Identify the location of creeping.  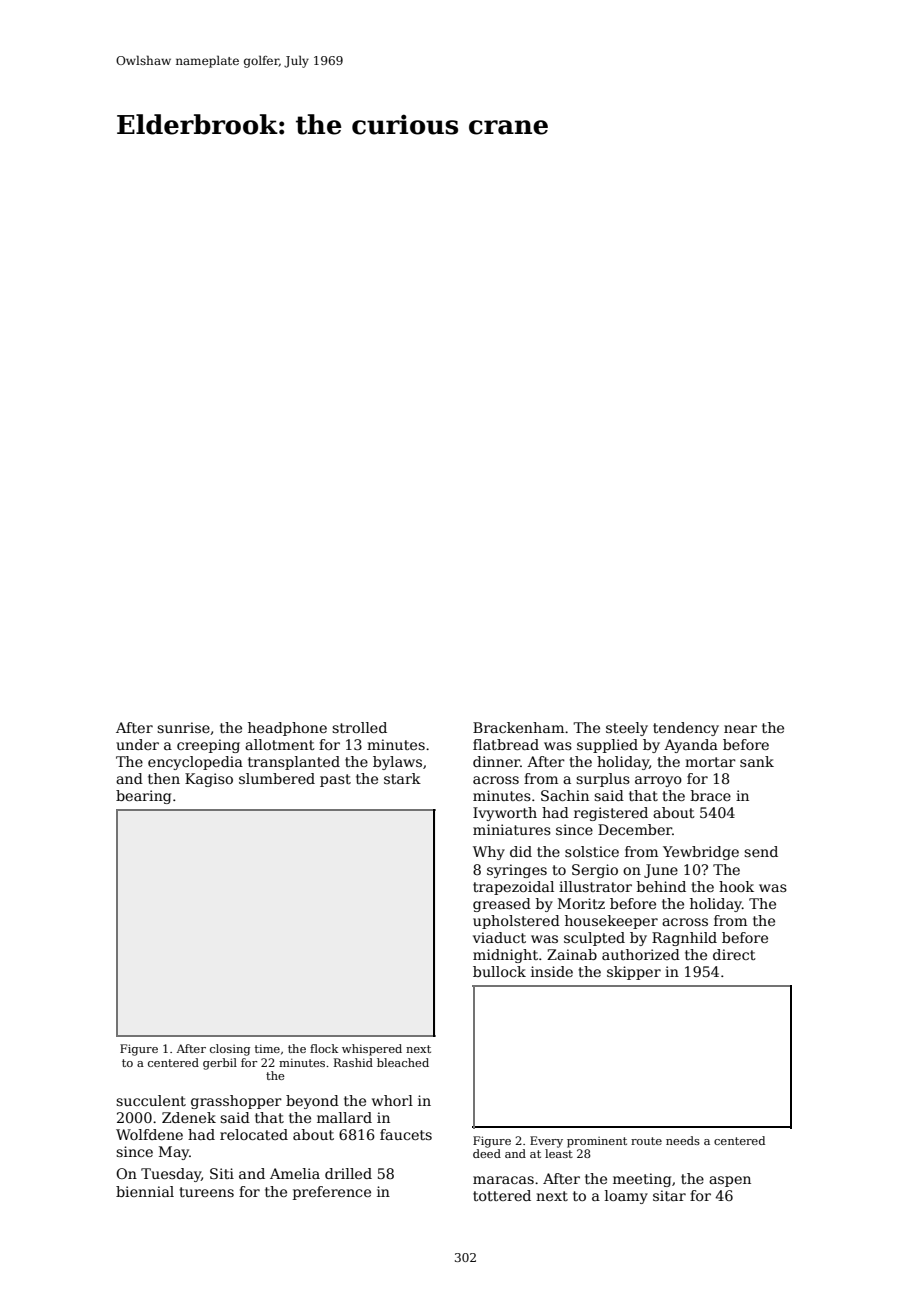
(208, 746).
